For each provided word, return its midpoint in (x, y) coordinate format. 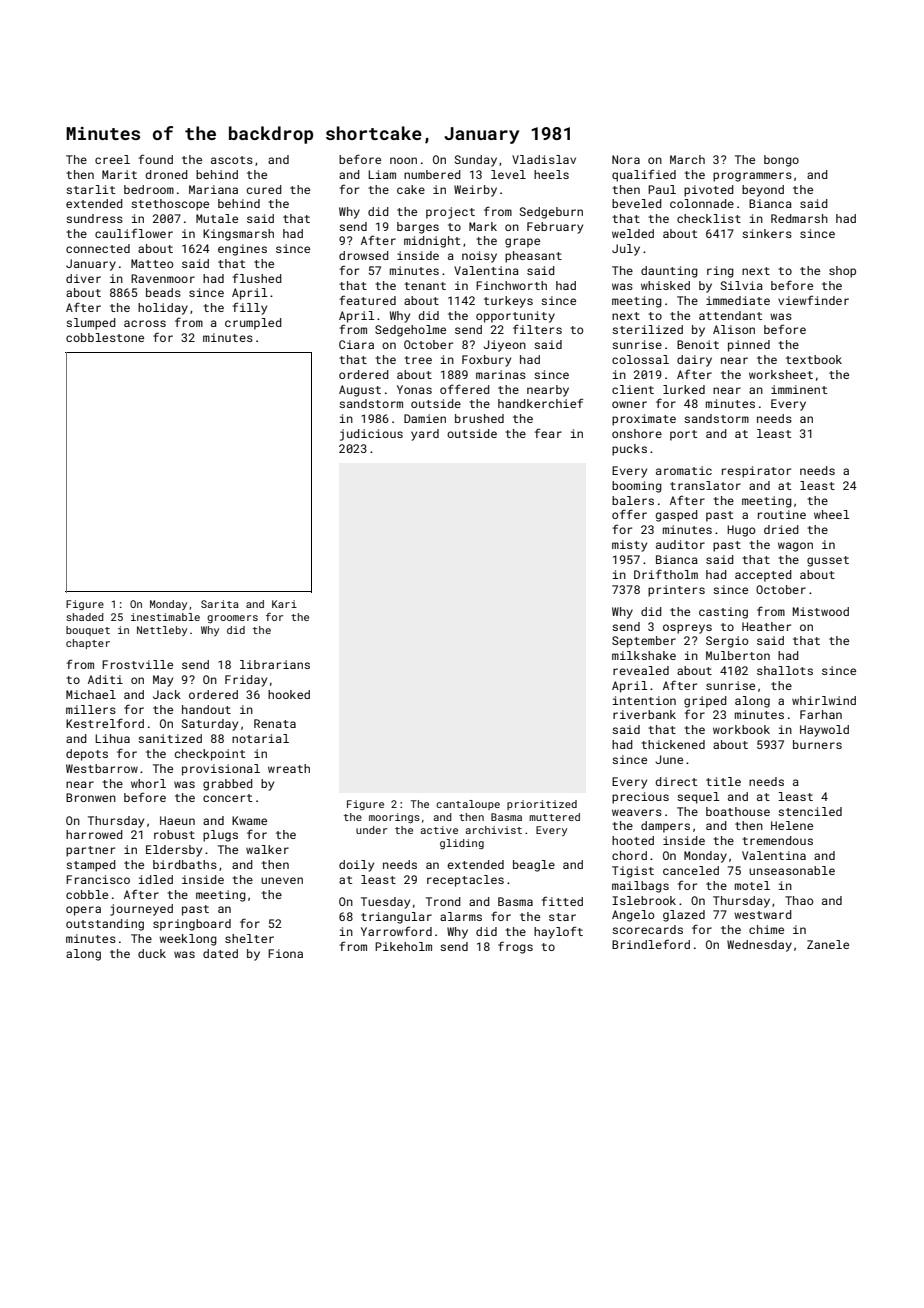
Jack (167, 694)
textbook (814, 359)
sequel (698, 798)
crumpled (253, 324)
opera (83, 911)
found (156, 159)
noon (403, 160)
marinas (501, 374)
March (687, 159)
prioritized (542, 805)
